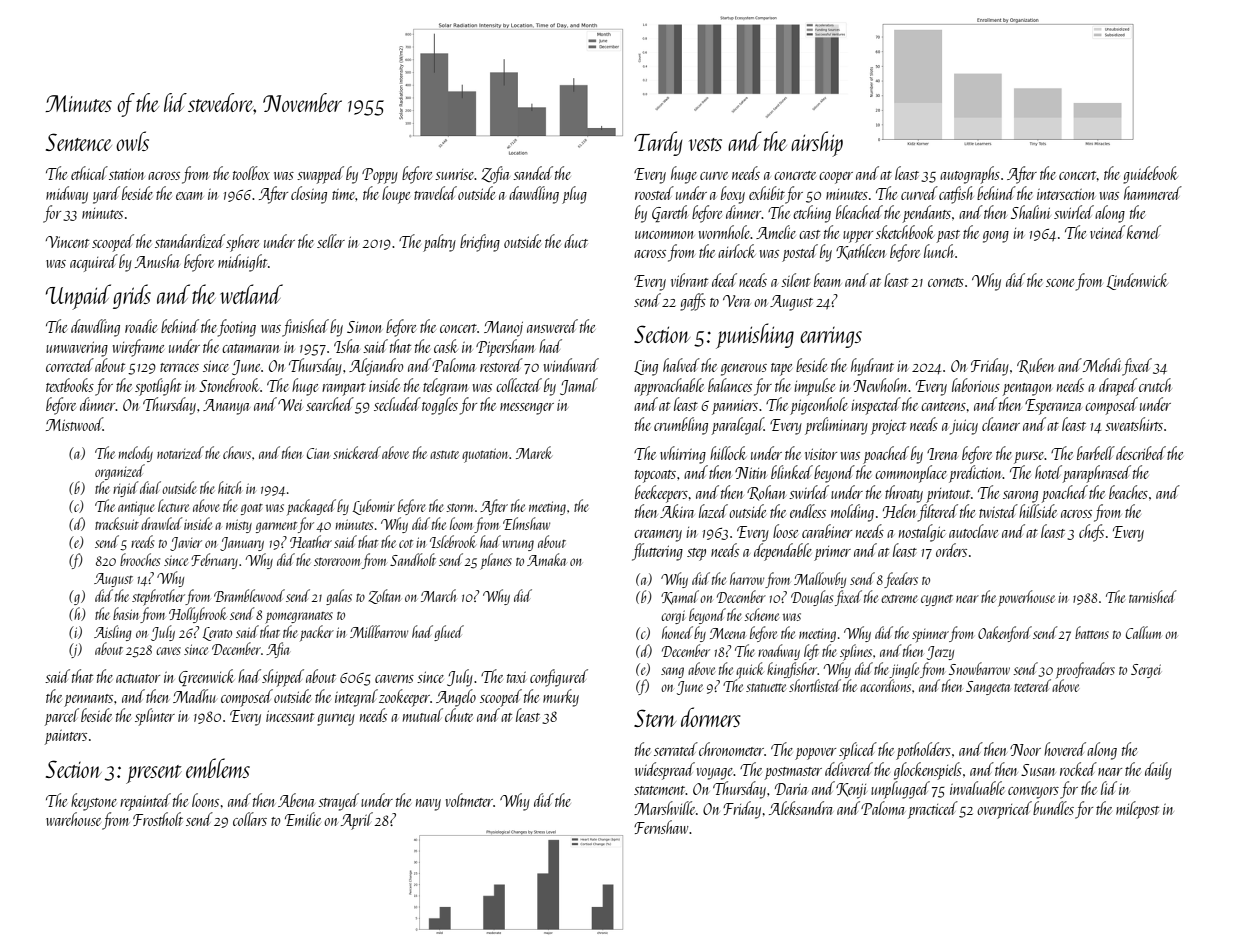  I want to click on corgi, so click(673, 617).
